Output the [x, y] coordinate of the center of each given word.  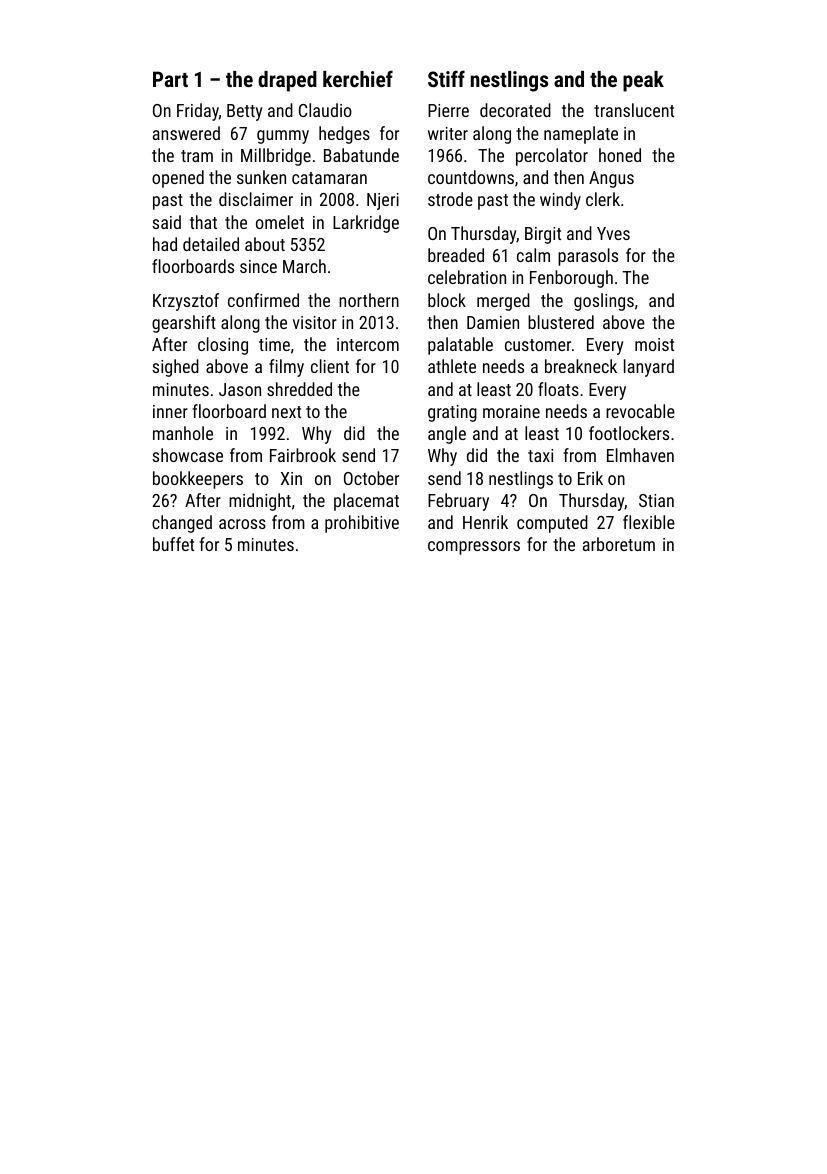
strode [450, 199]
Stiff [446, 78]
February [458, 502]
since [258, 266]
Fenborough [571, 279]
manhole [183, 433]
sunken [261, 177]
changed [182, 524]
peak [643, 81]
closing [223, 346]
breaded [456, 255]
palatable [460, 346]
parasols [588, 257]
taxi [540, 455]
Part [170, 79]
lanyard [649, 368]
